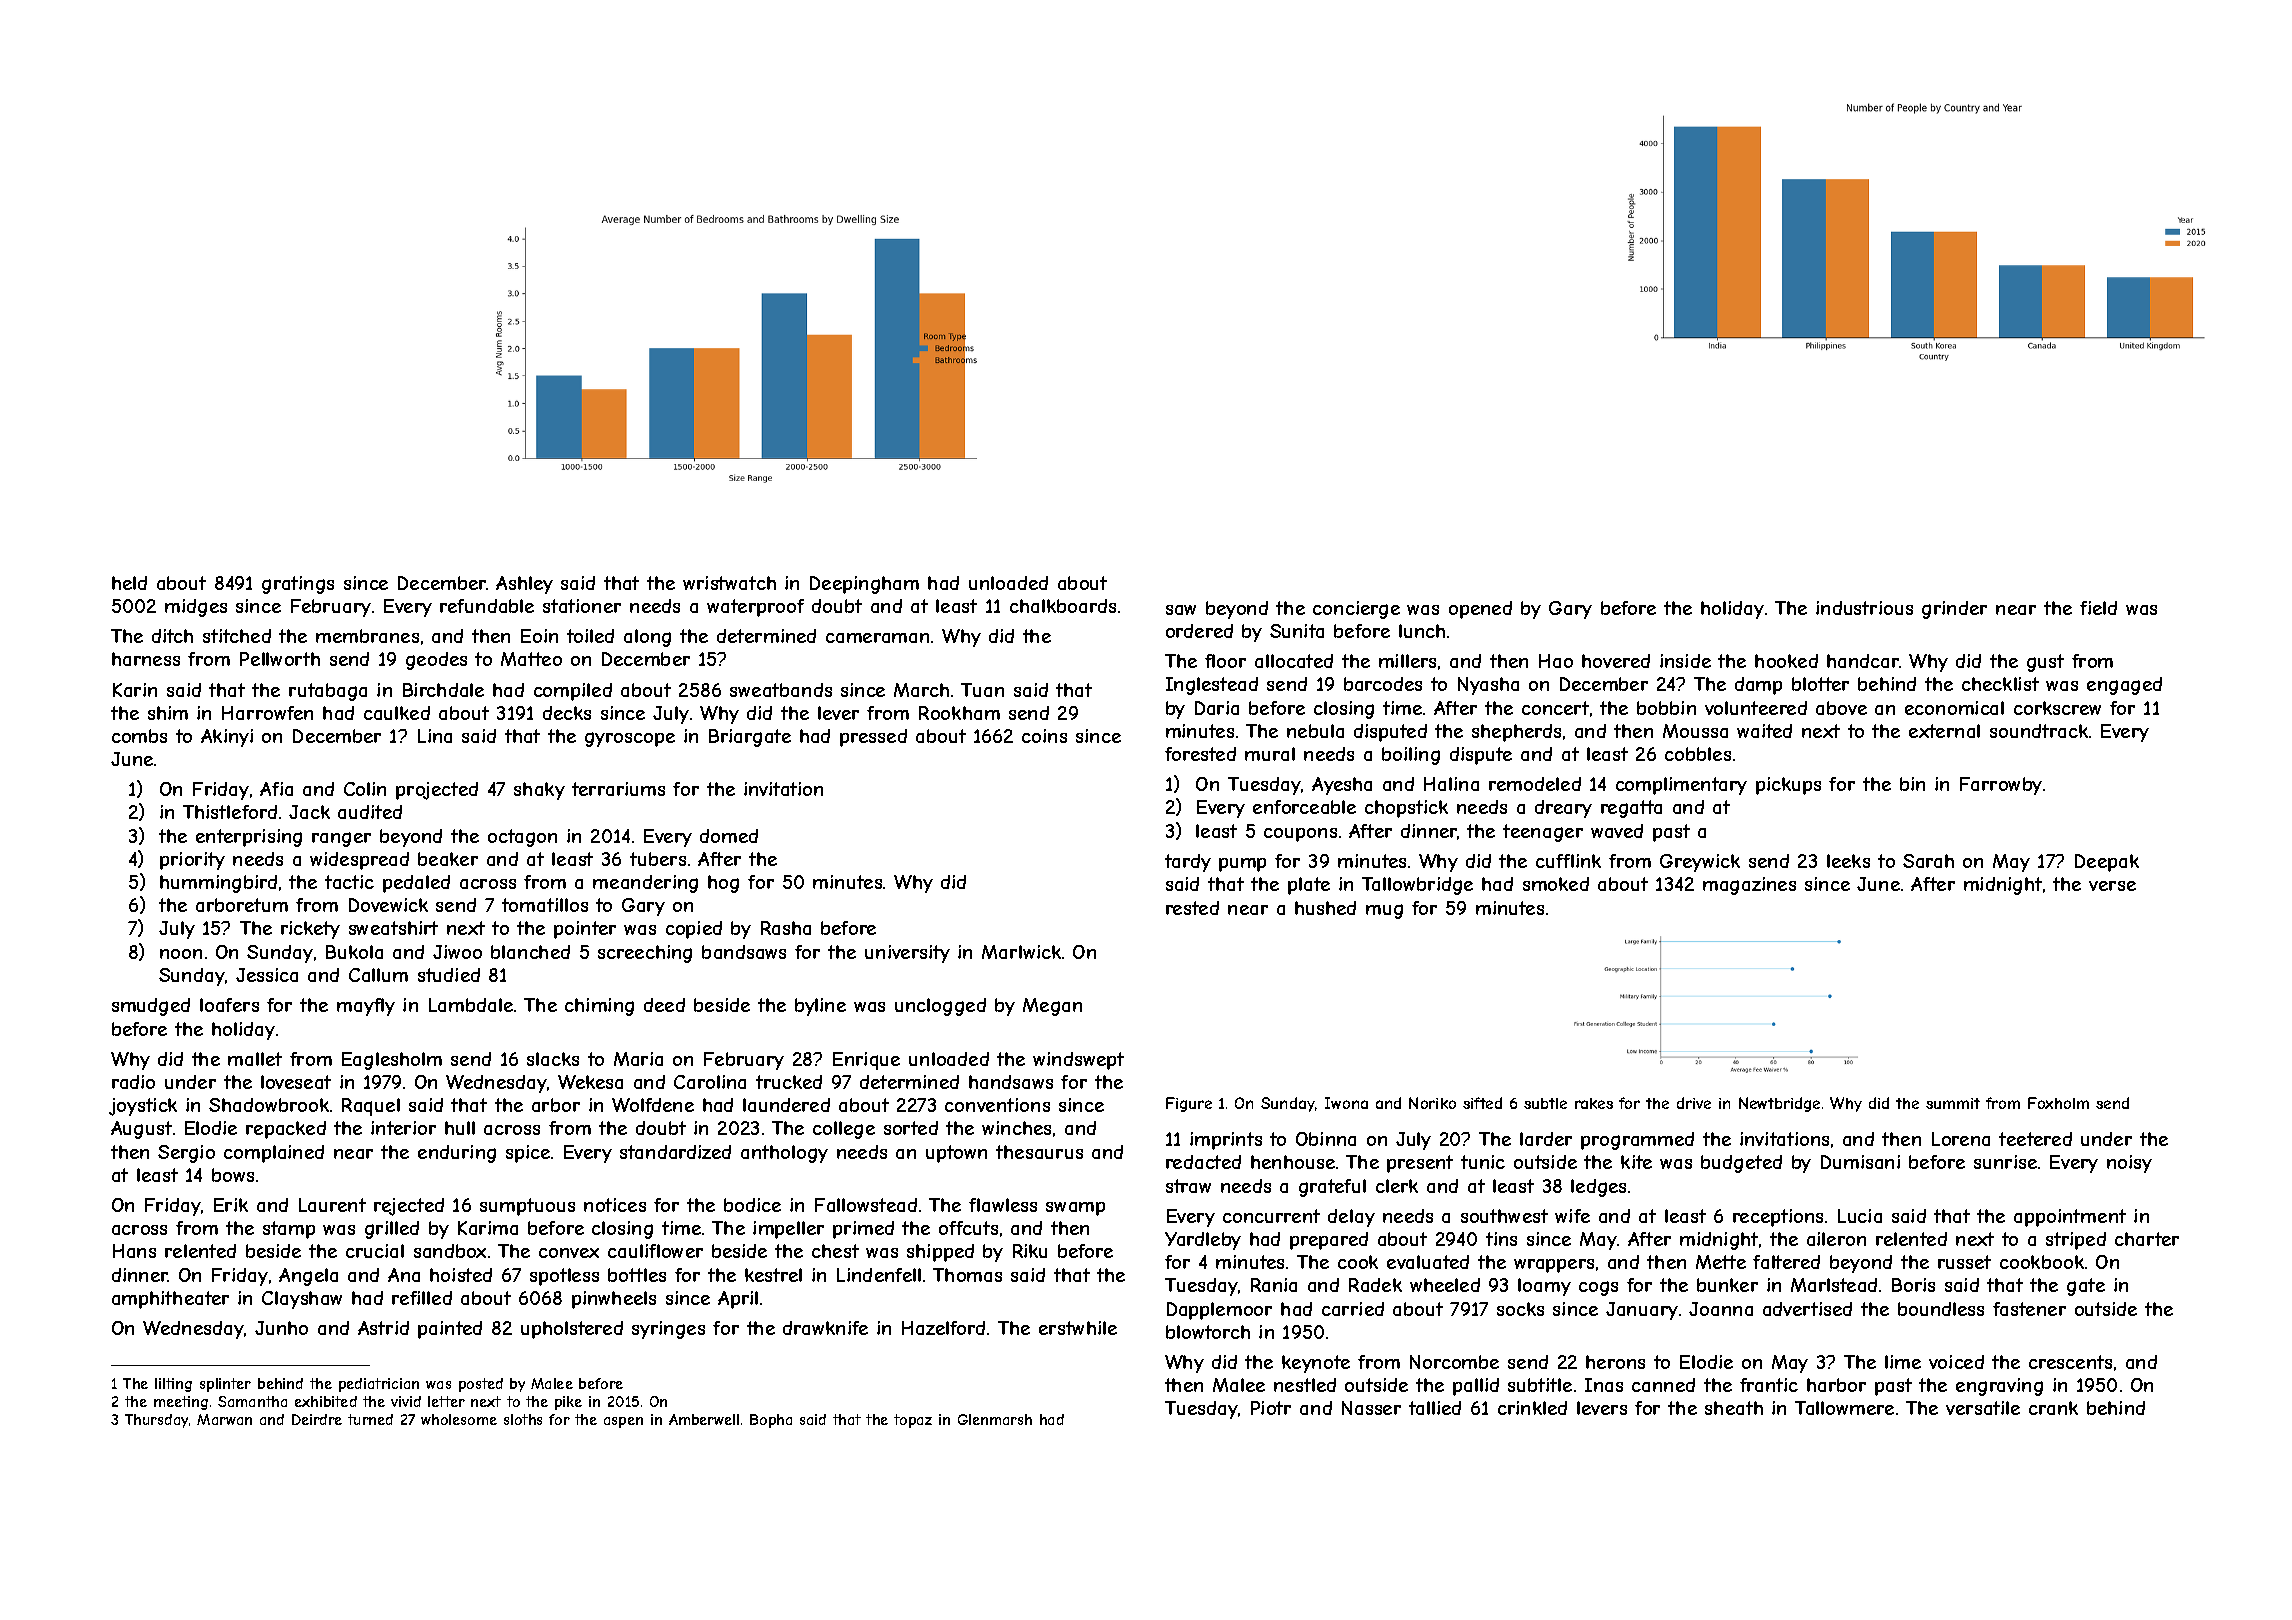  I want to click on membranes, so click(367, 636).
